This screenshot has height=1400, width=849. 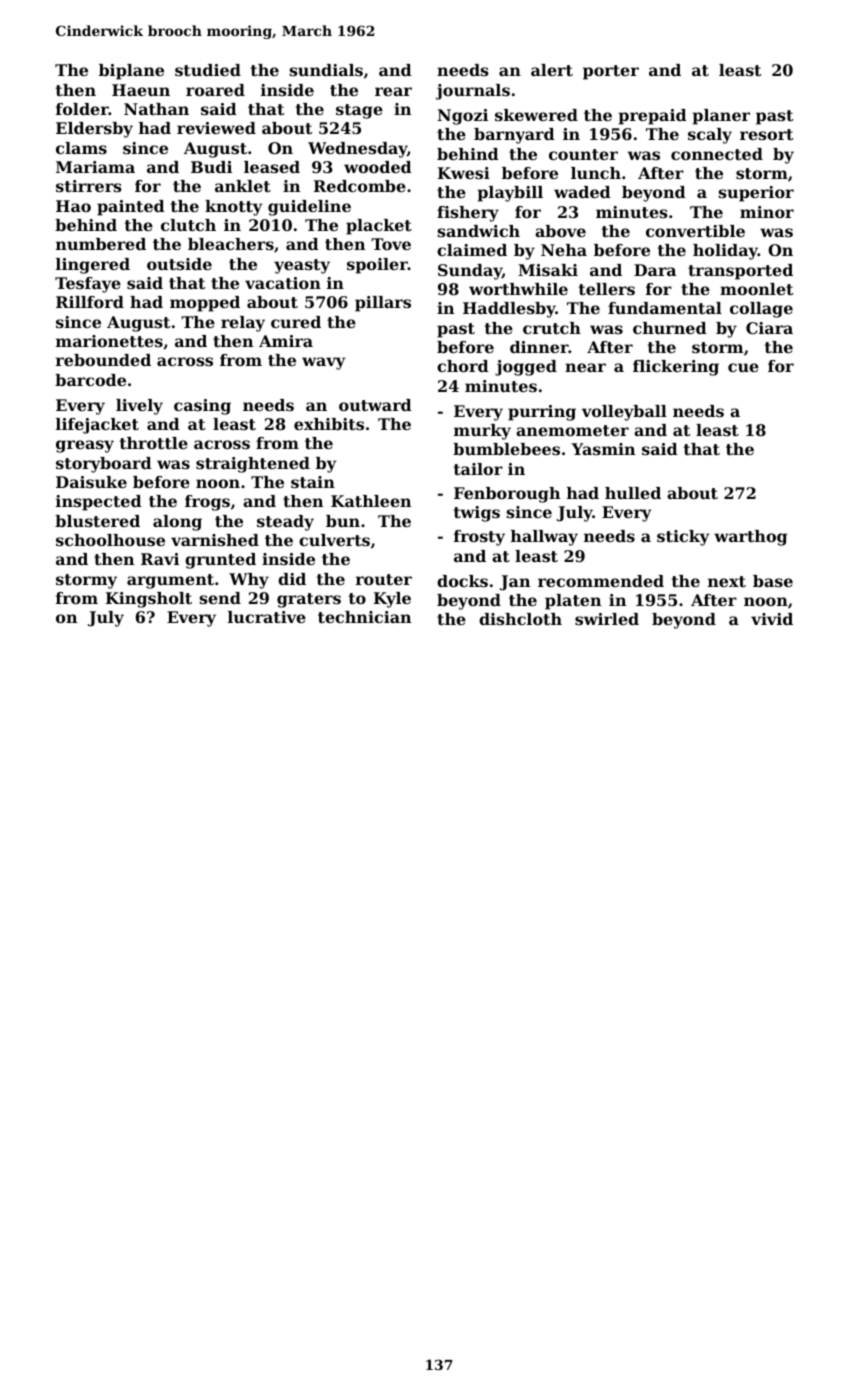 What do you see at coordinates (717, 154) in the screenshot?
I see `connected` at bounding box center [717, 154].
